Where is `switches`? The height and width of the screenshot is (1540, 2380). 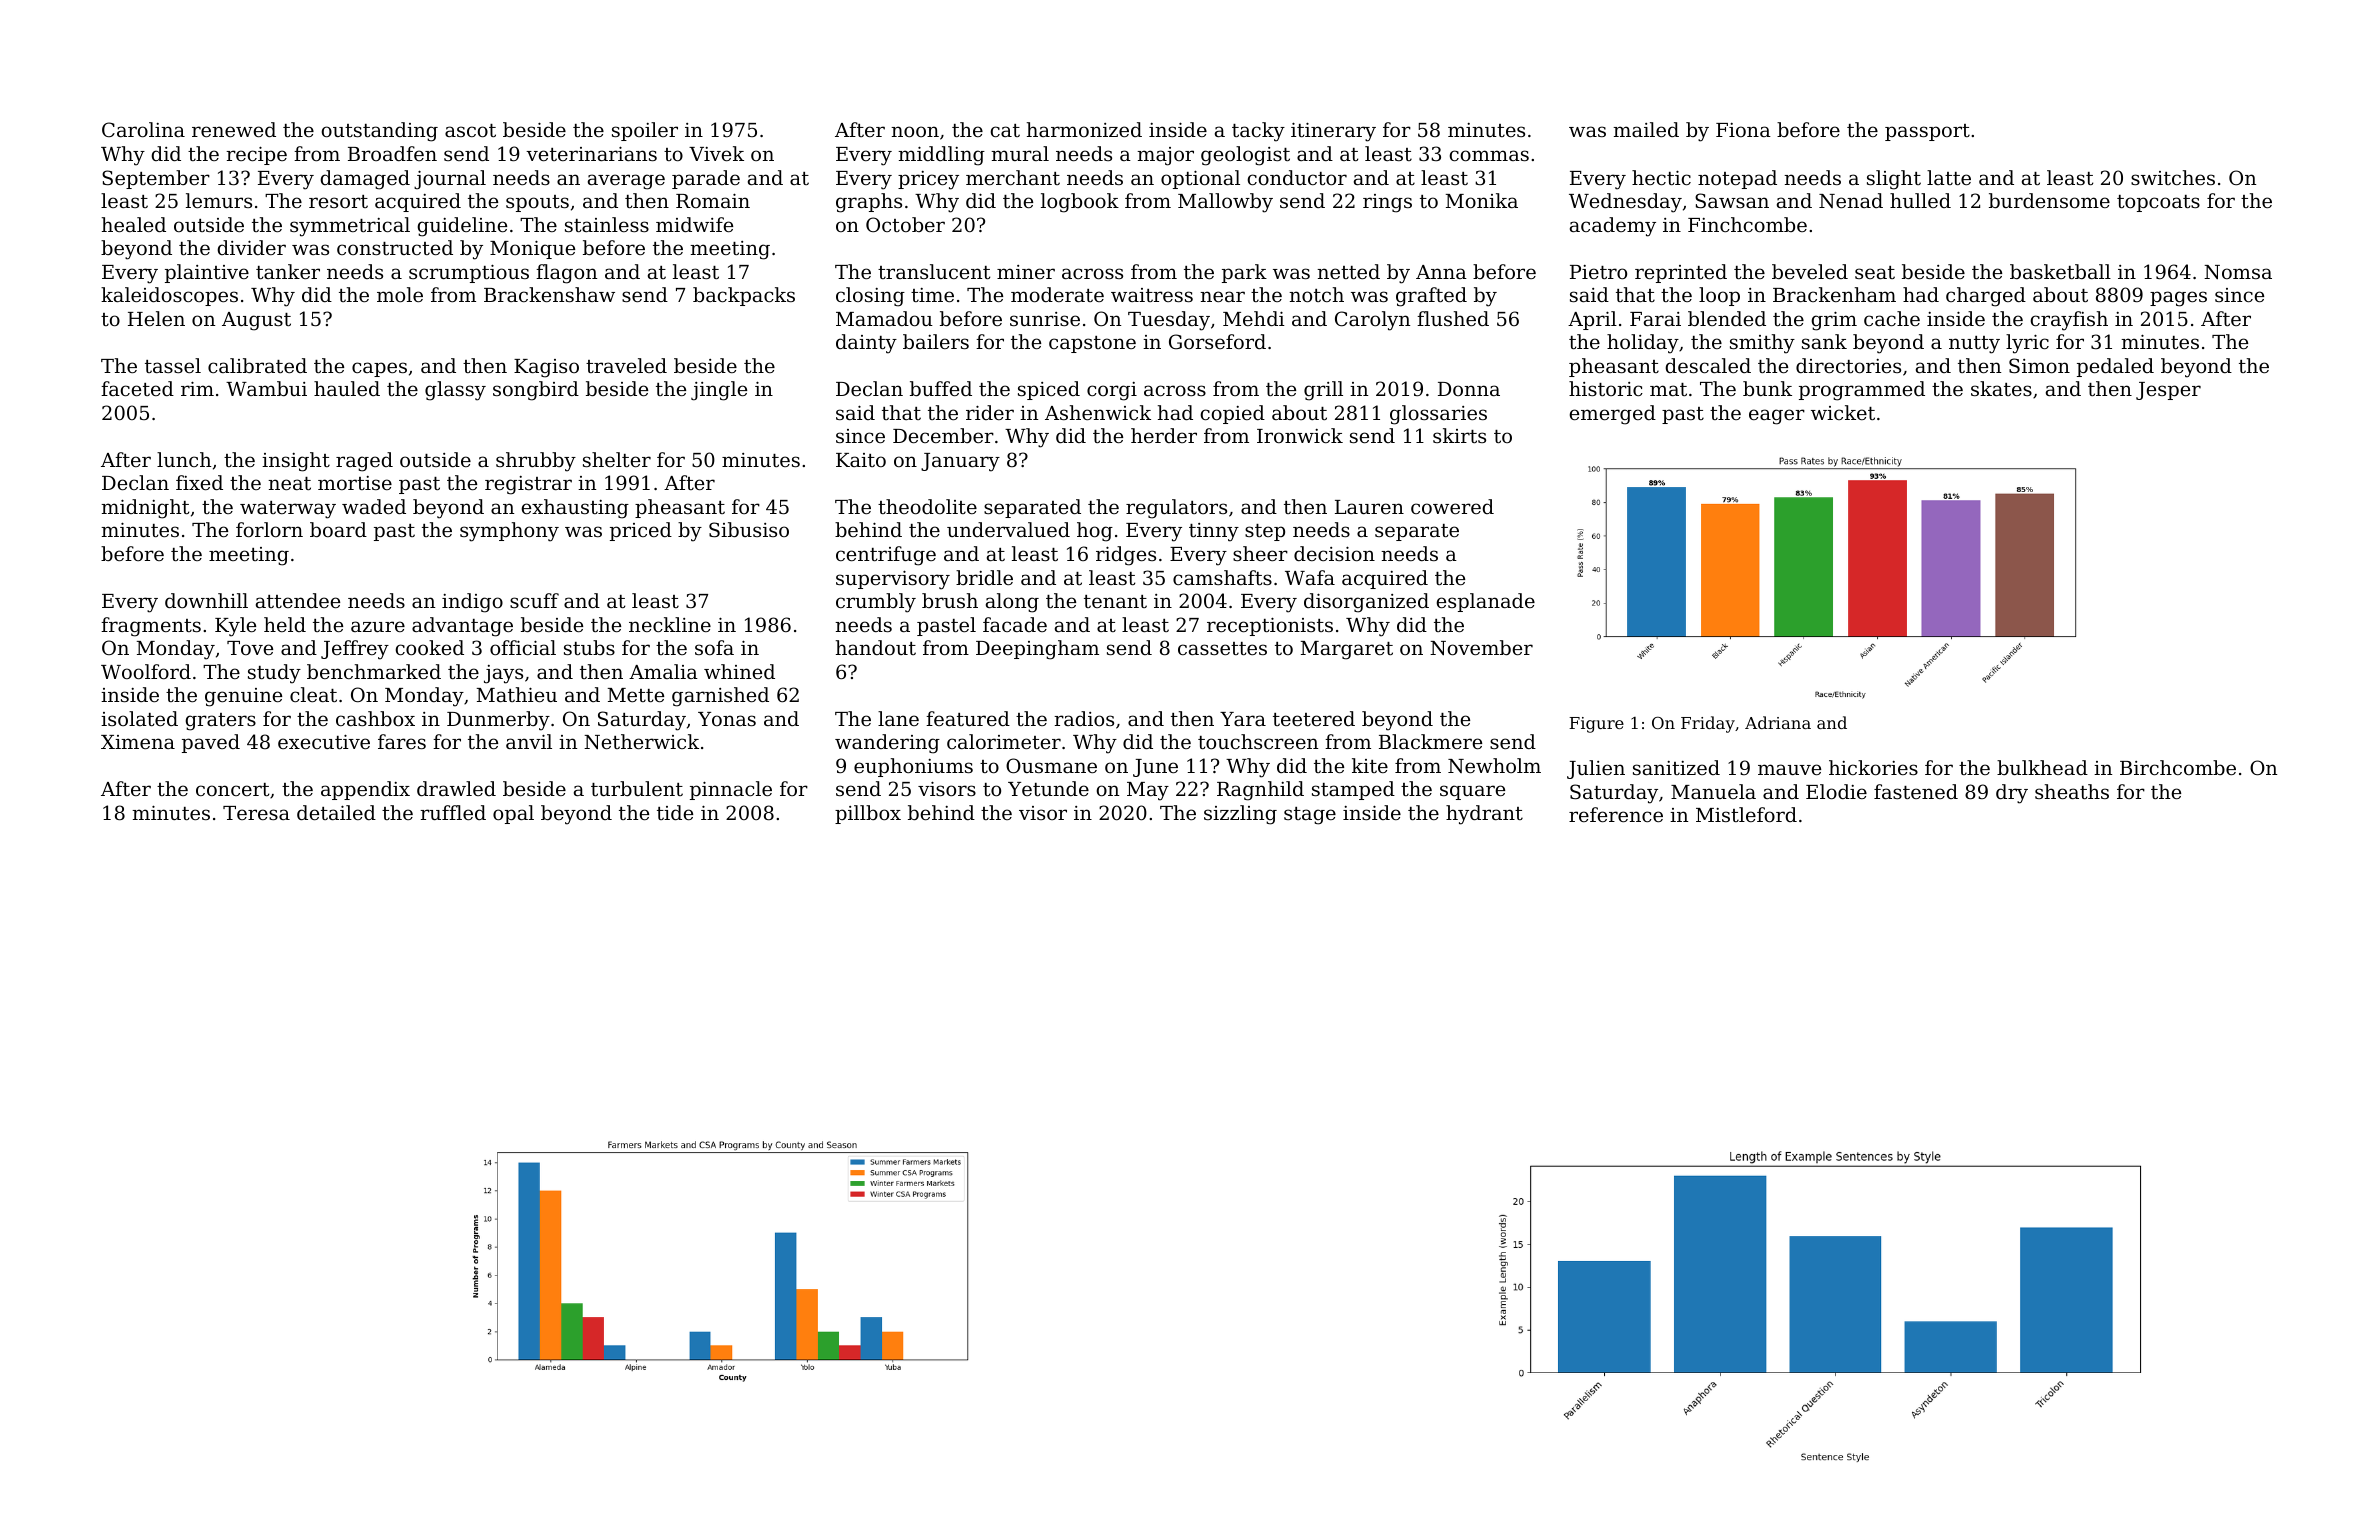
switches is located at coordinates (2173, 177).
